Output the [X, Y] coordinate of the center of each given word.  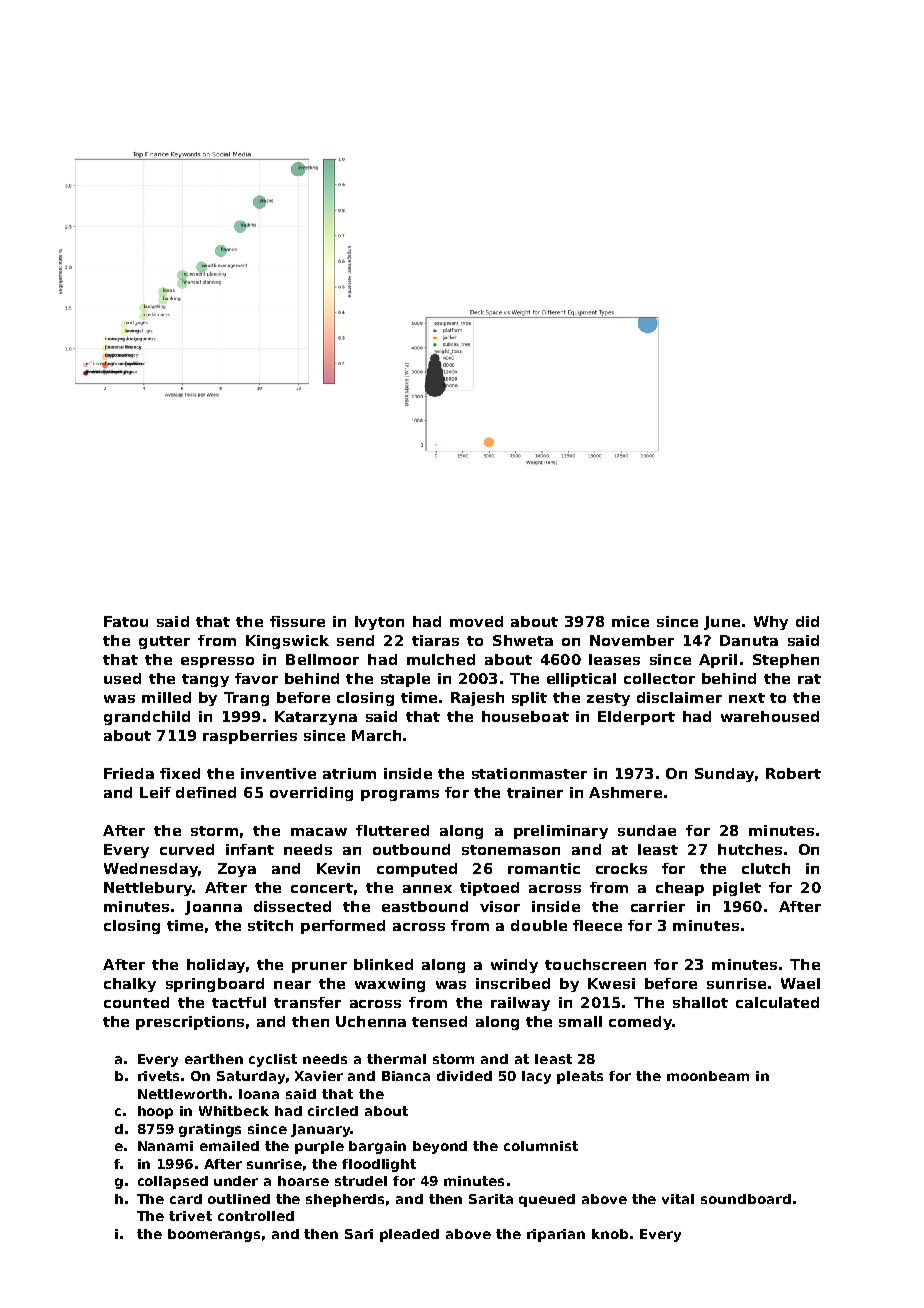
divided [464, 1076]
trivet [190, 1216]
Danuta [749, 640]
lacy [536, 1077]
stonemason [511, 850]
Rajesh [477, 699]
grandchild [147, 718]
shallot [700, 1002]
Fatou [126, 621]
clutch [766, 868]
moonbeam [708, 1076]
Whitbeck [234, 1111]
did [807, 621]
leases [614, 659]
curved [187, 849]
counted [136, 1002]
